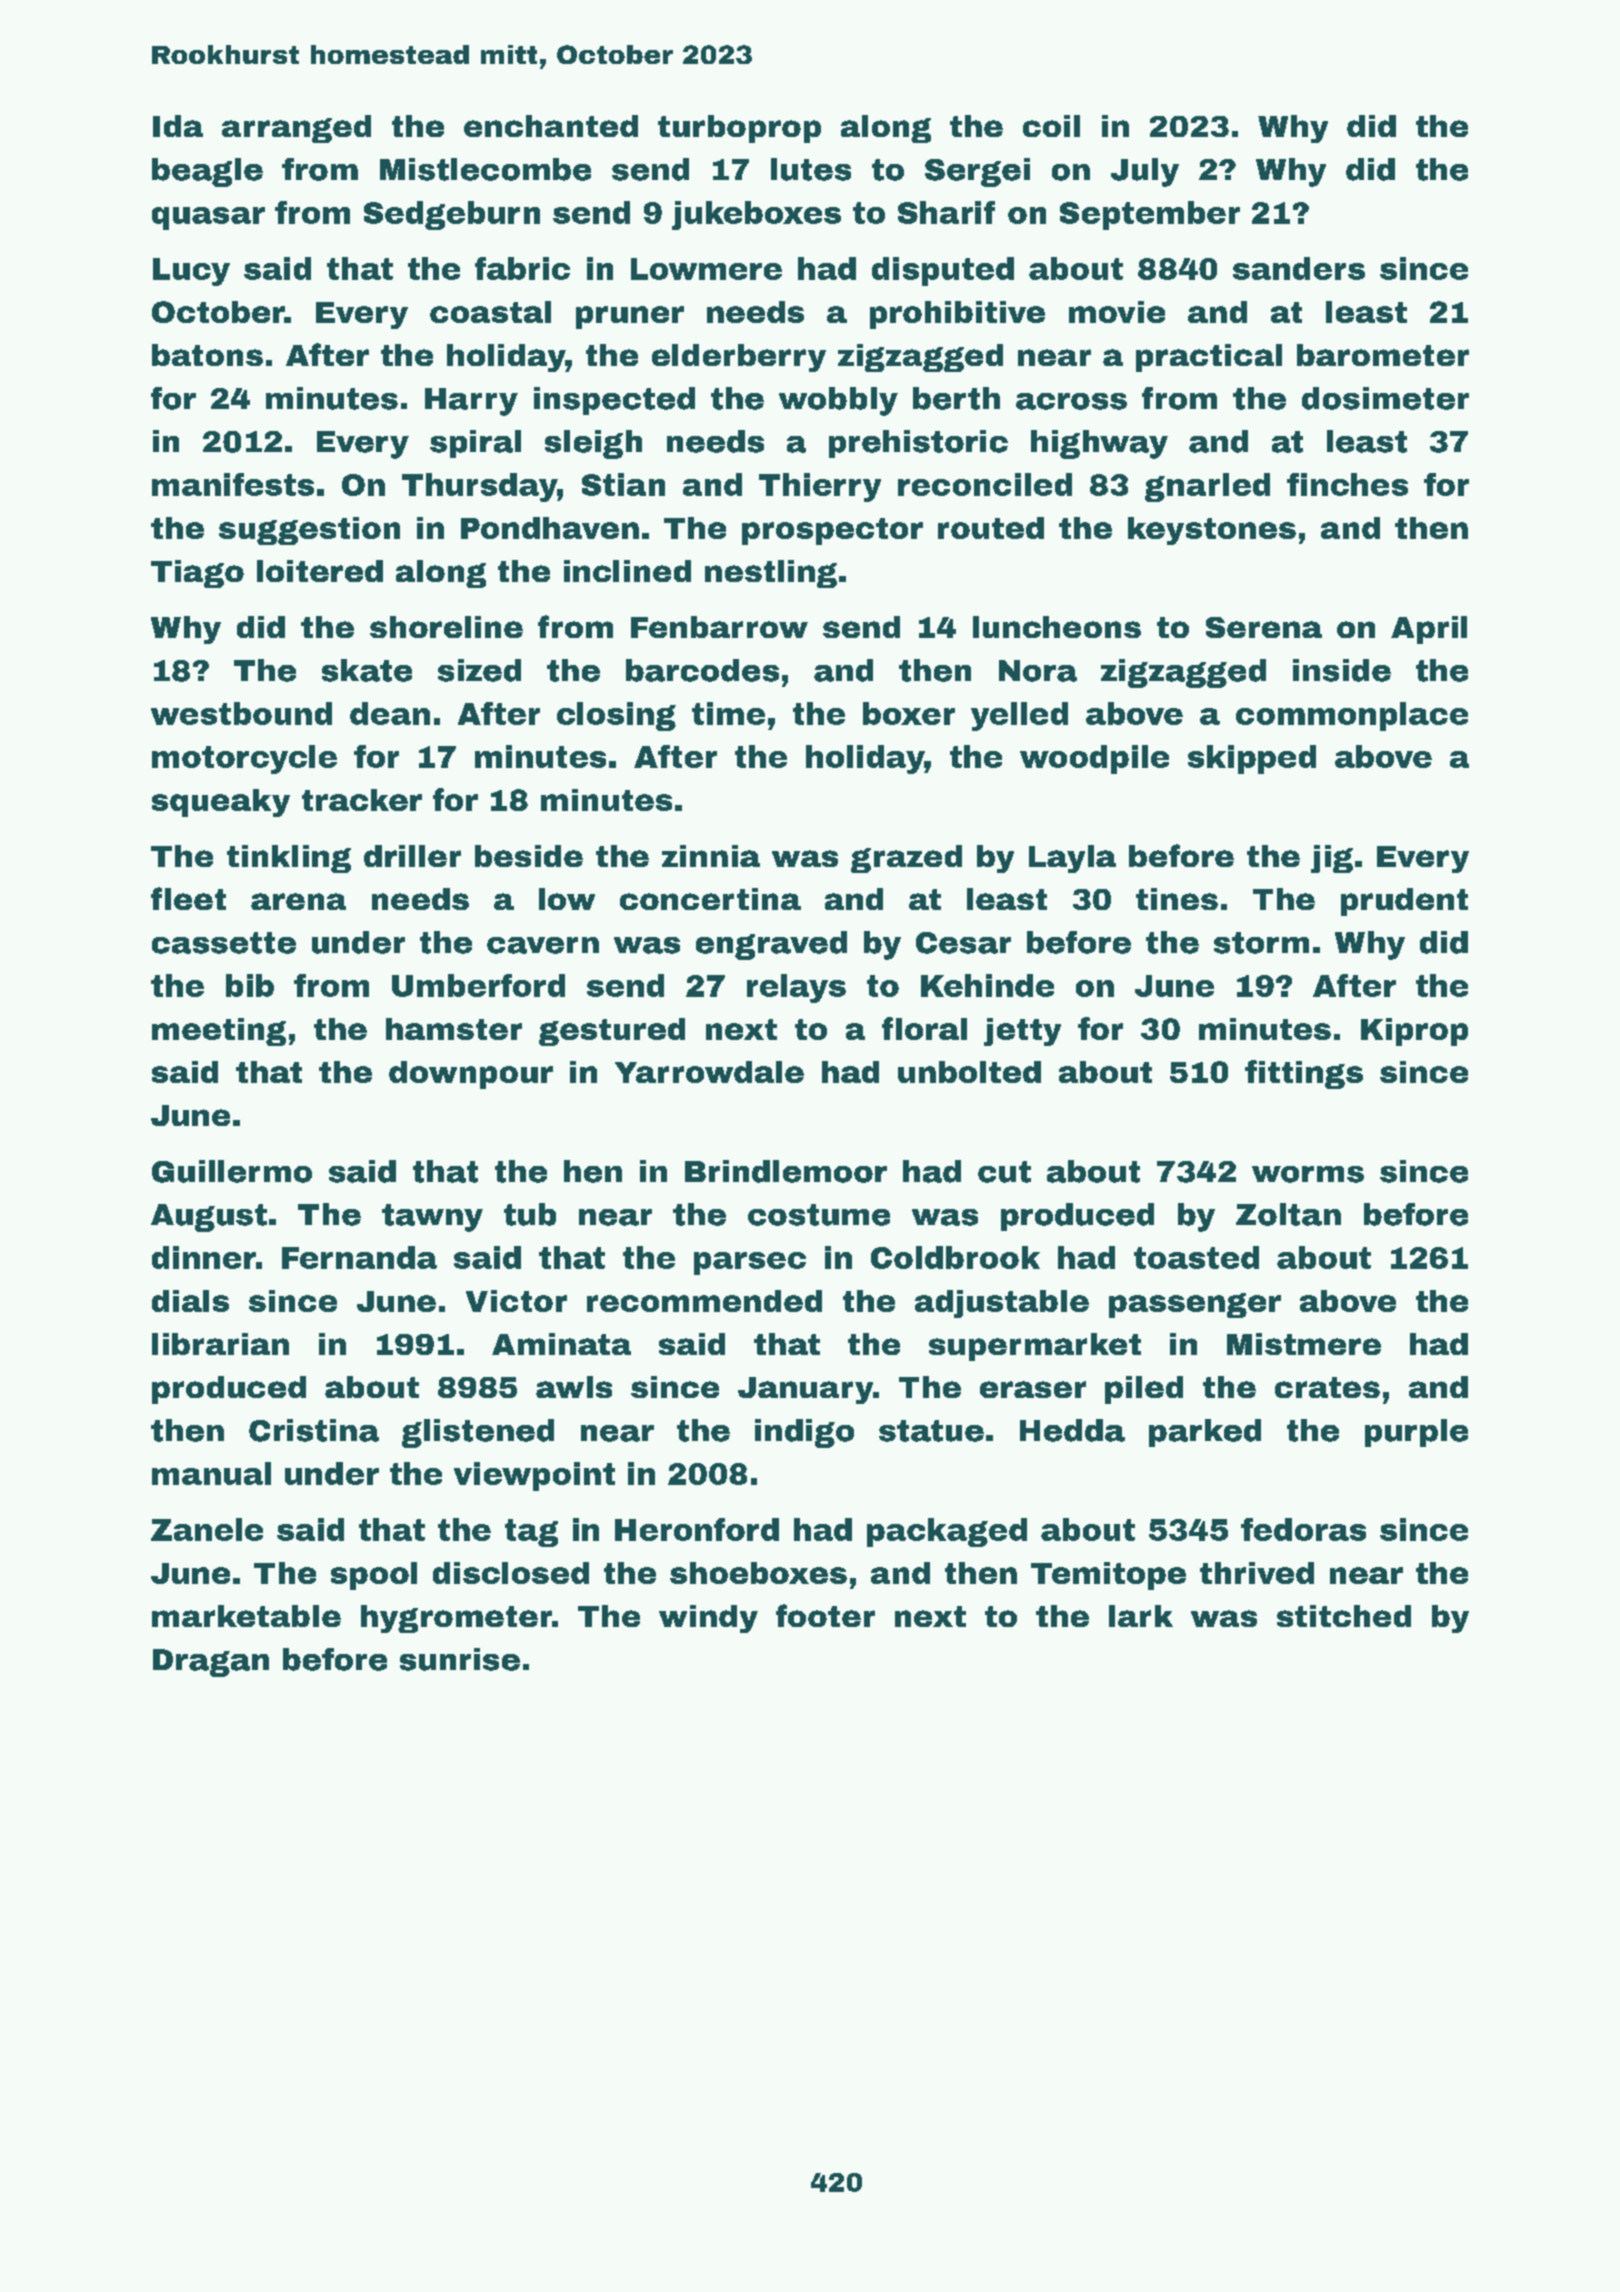  What do you see at coordinates (246, 1616) in the screenshot?
I see `marketable` at bounding box center [246, 1616].
